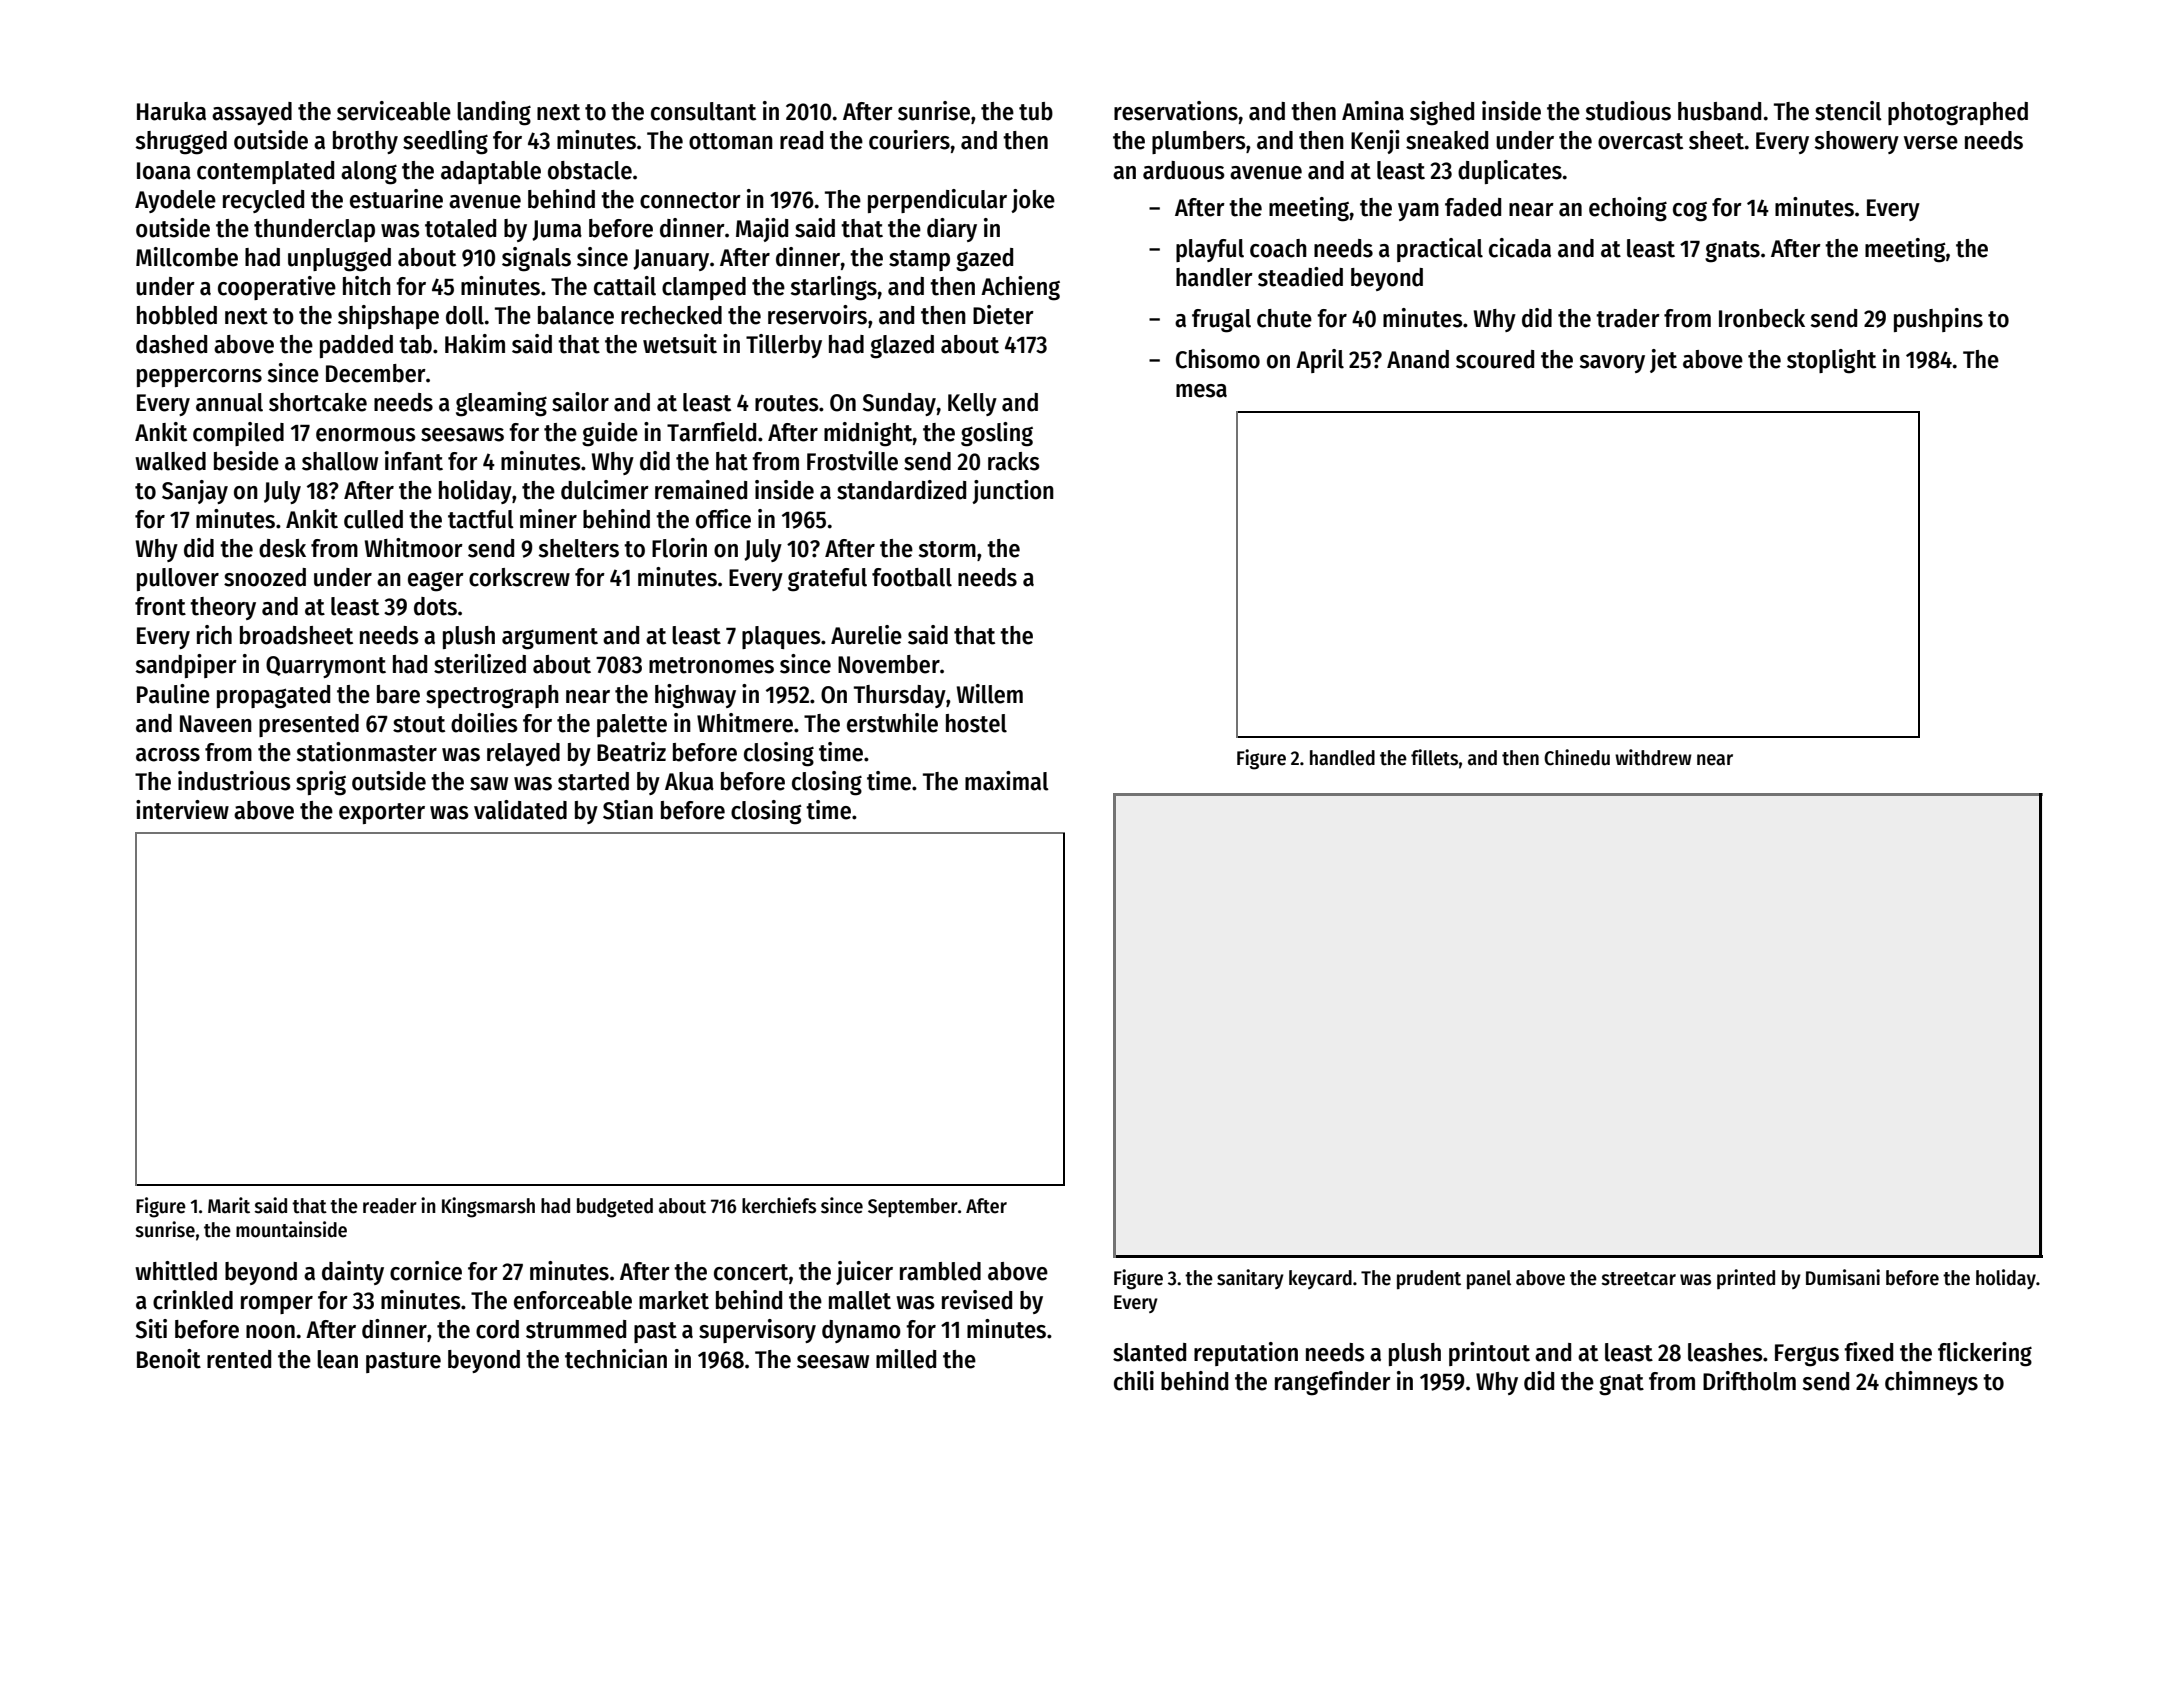 This screenshot has width=2178, height=1683. I want to click on maximal, so click(1007, 781).
